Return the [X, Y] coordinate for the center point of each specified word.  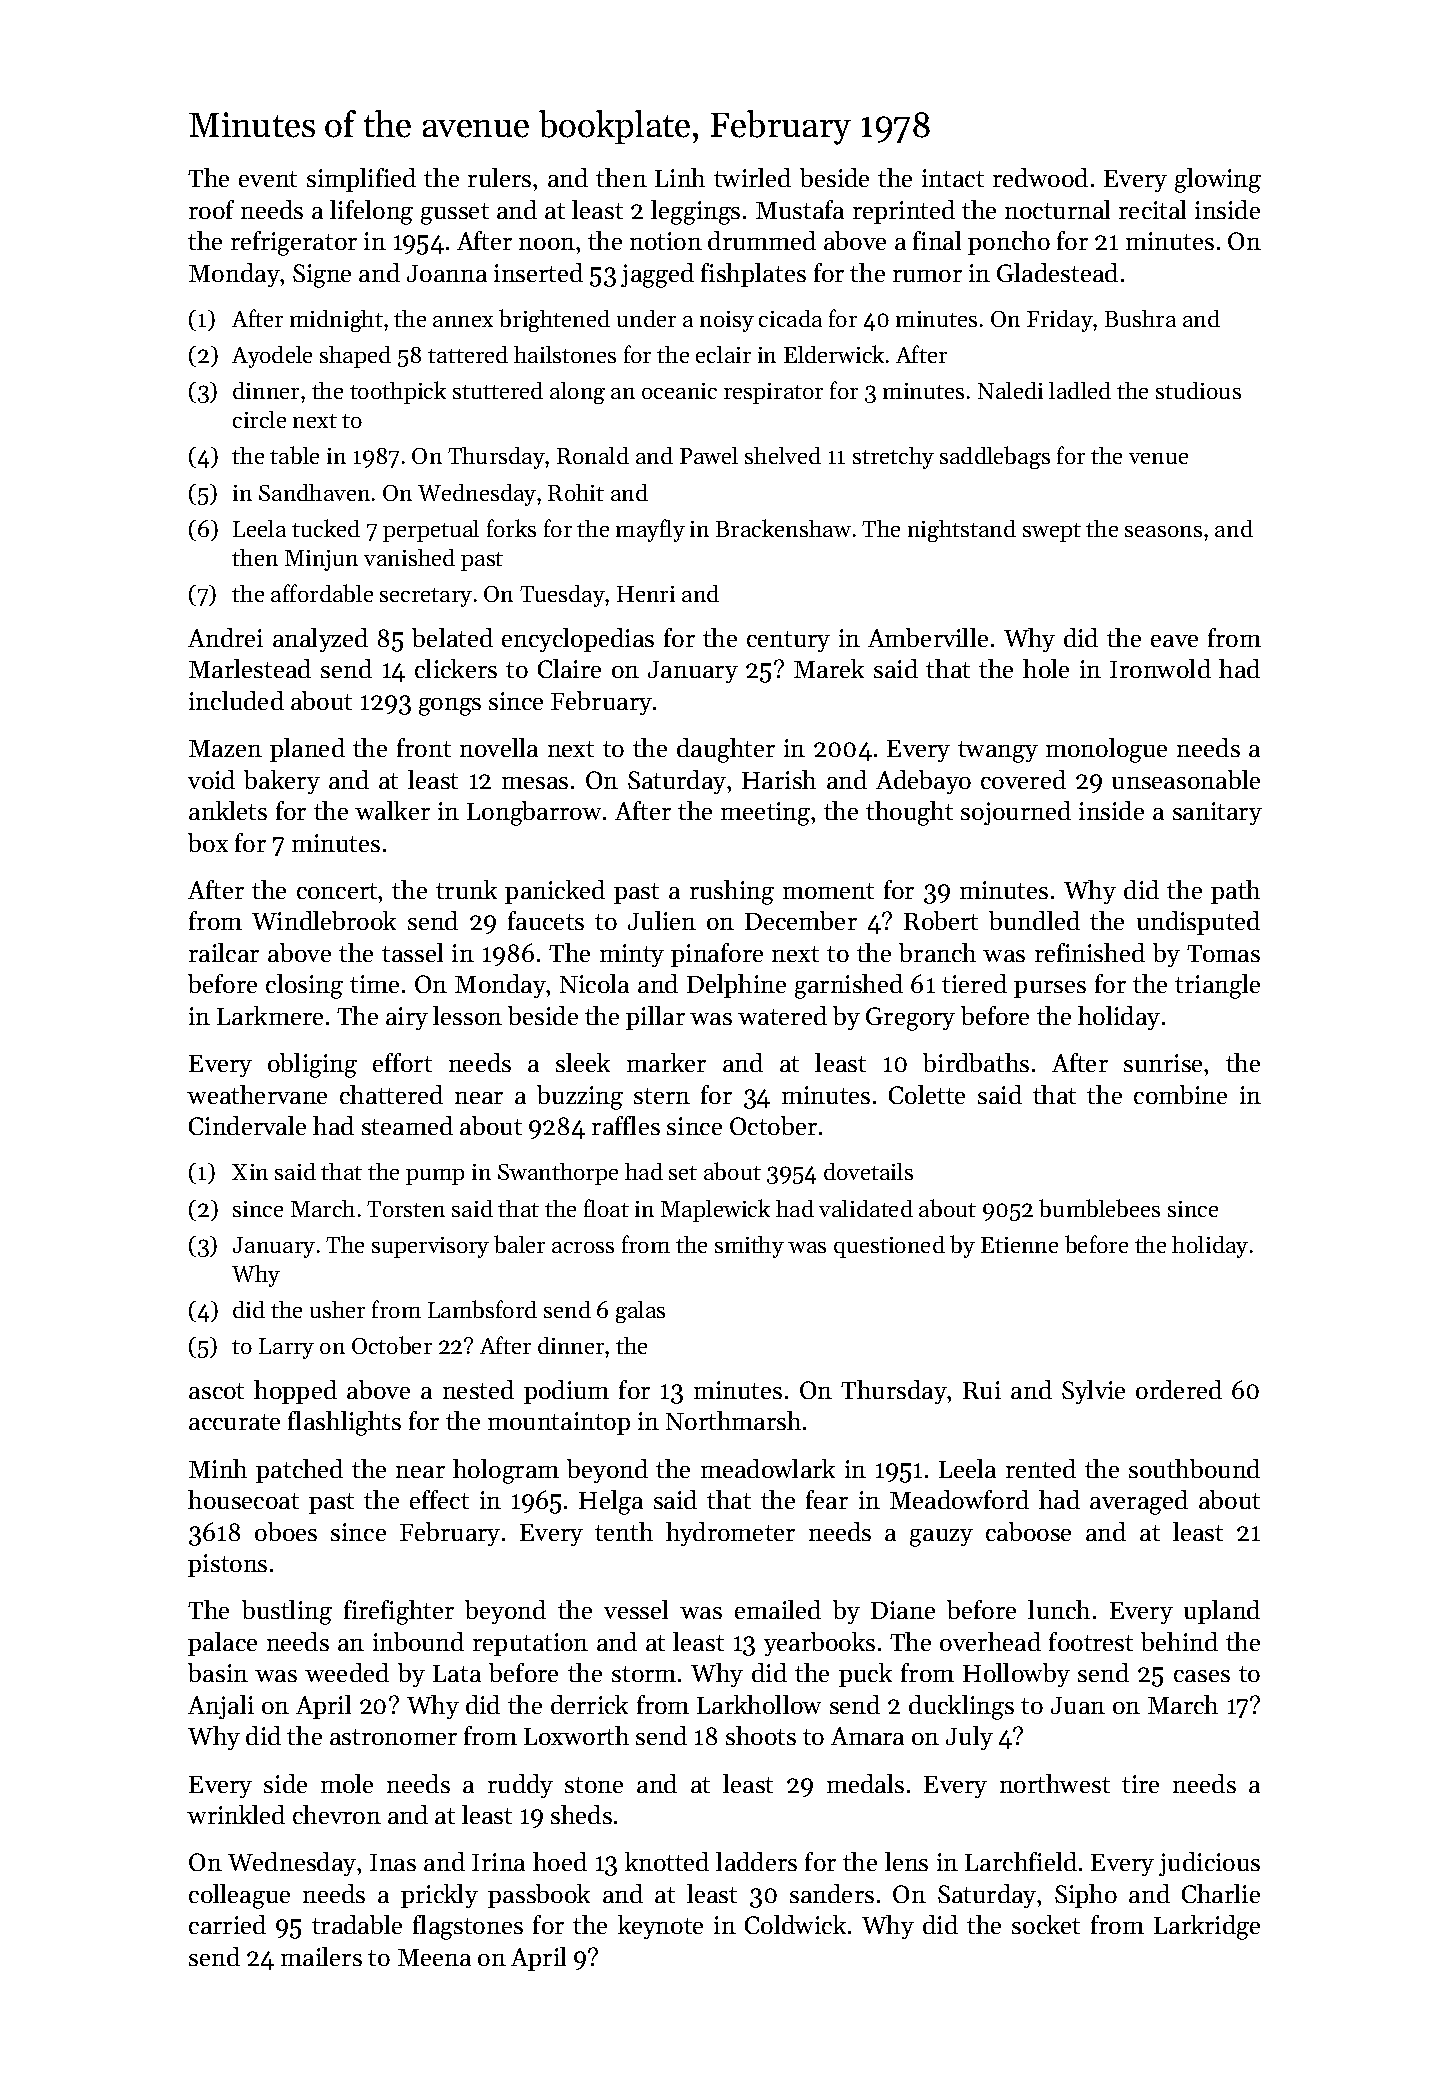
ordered [1179, 1389]
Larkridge [1207, 1927]
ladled [1080, 390]
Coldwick [795, 1924]
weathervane [257, 1094]
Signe [322, 276]
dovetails [868, 1171]
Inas [393, 1862]
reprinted [904, 212]
